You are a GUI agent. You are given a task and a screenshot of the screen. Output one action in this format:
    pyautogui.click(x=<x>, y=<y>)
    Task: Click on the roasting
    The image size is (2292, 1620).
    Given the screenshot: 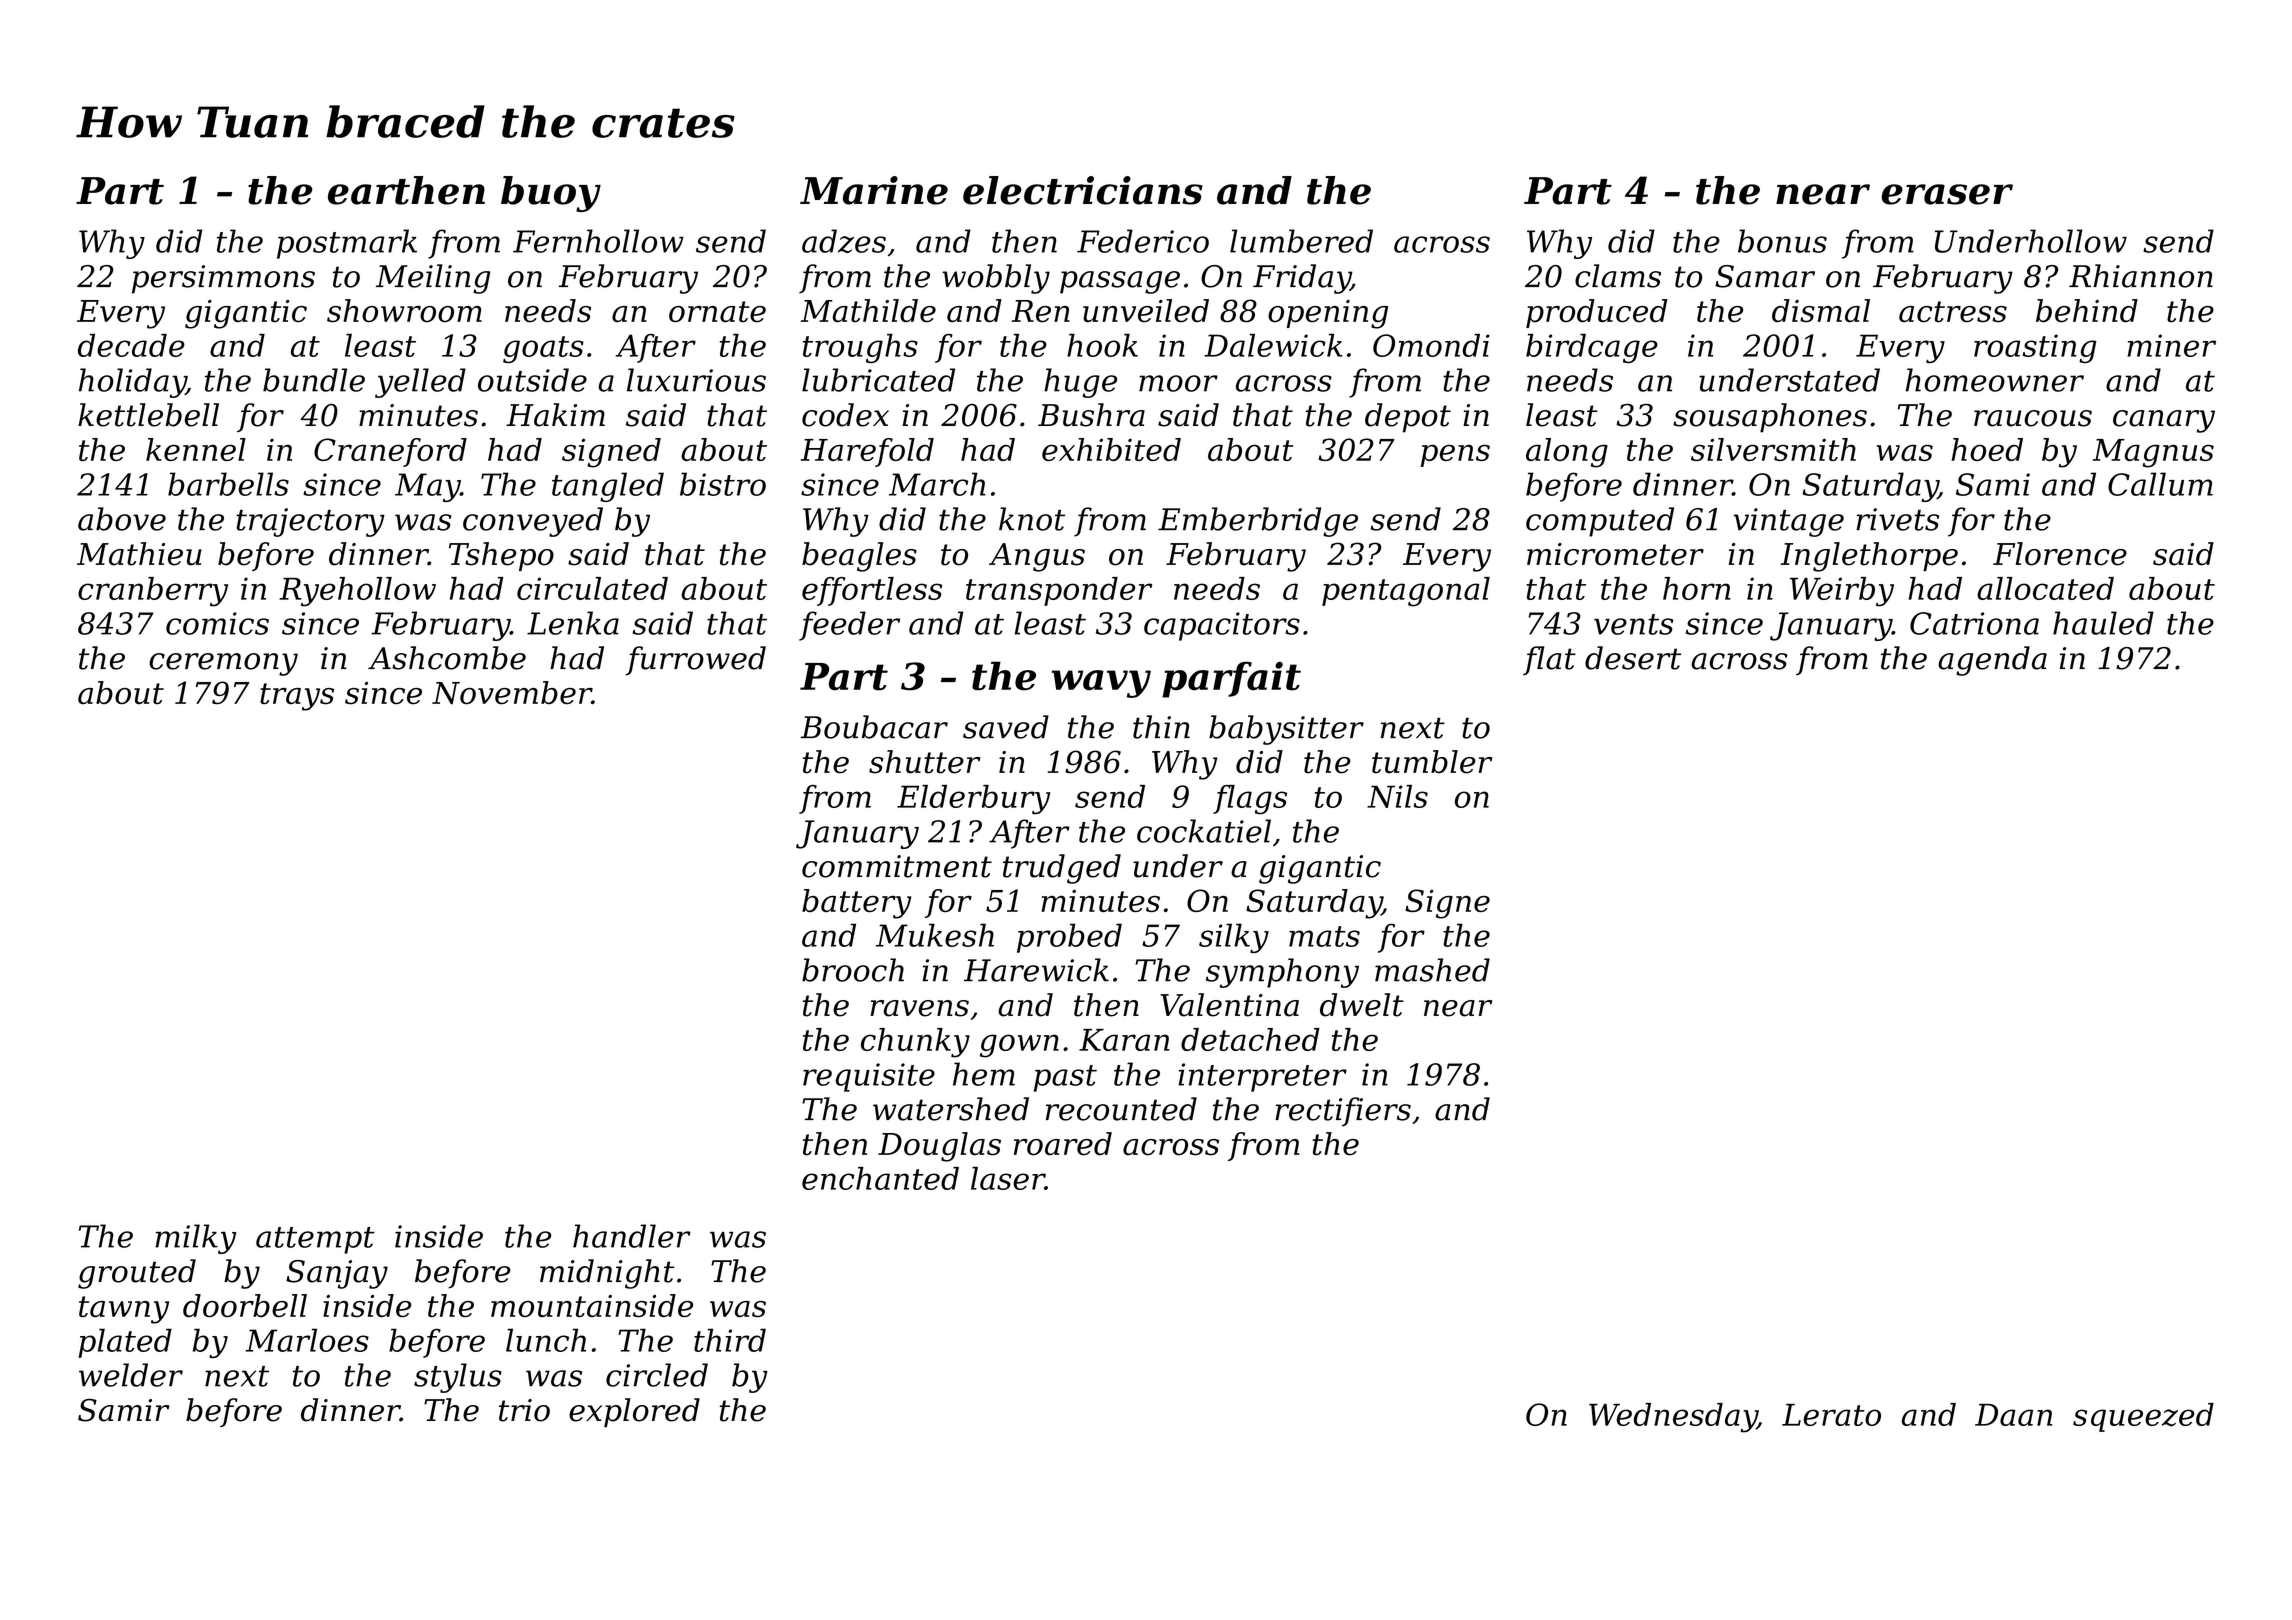 What is the action you would take?
    pyautogui.click(x=2035, y=348)
